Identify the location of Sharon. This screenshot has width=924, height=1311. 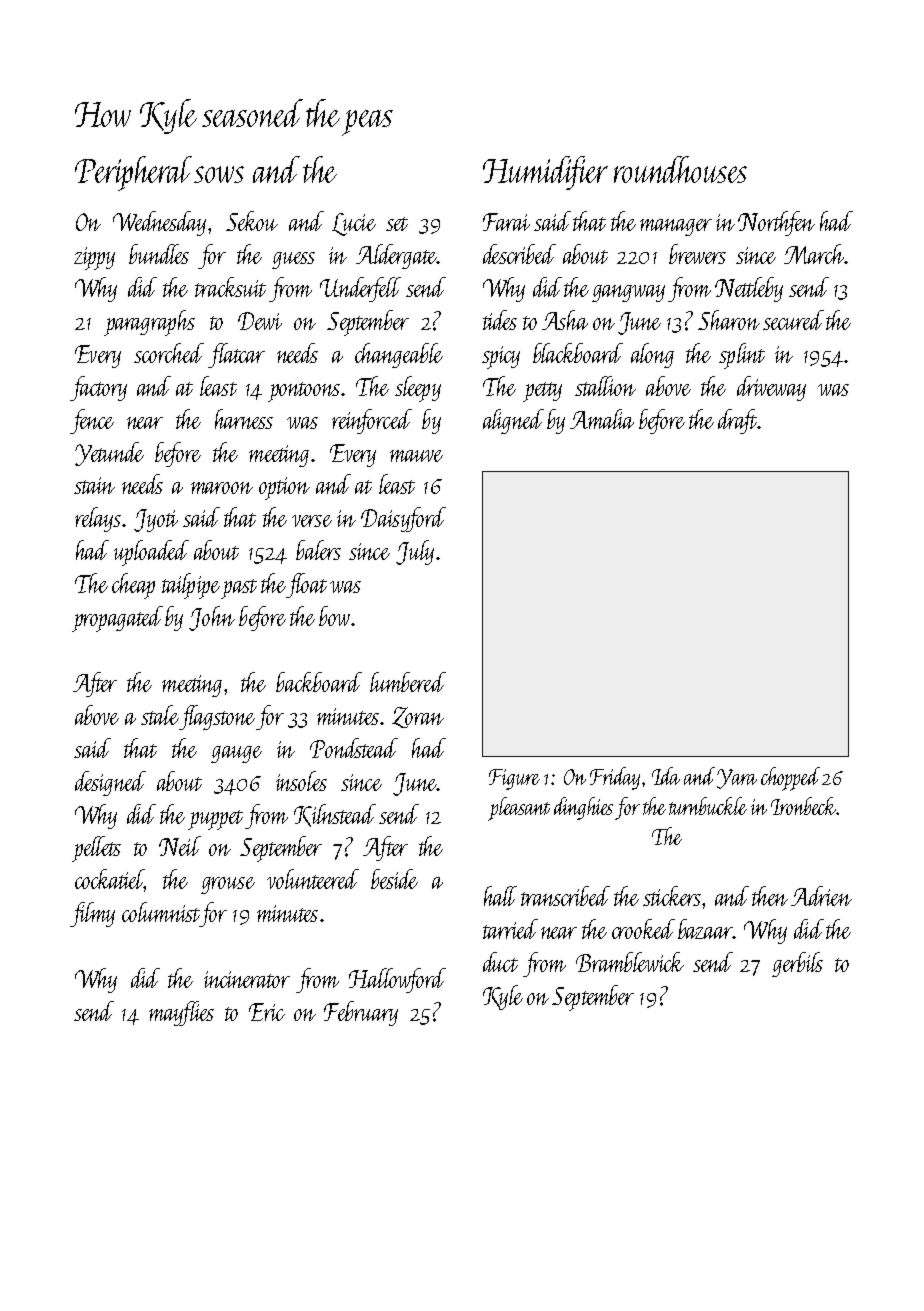
(729, 320).
